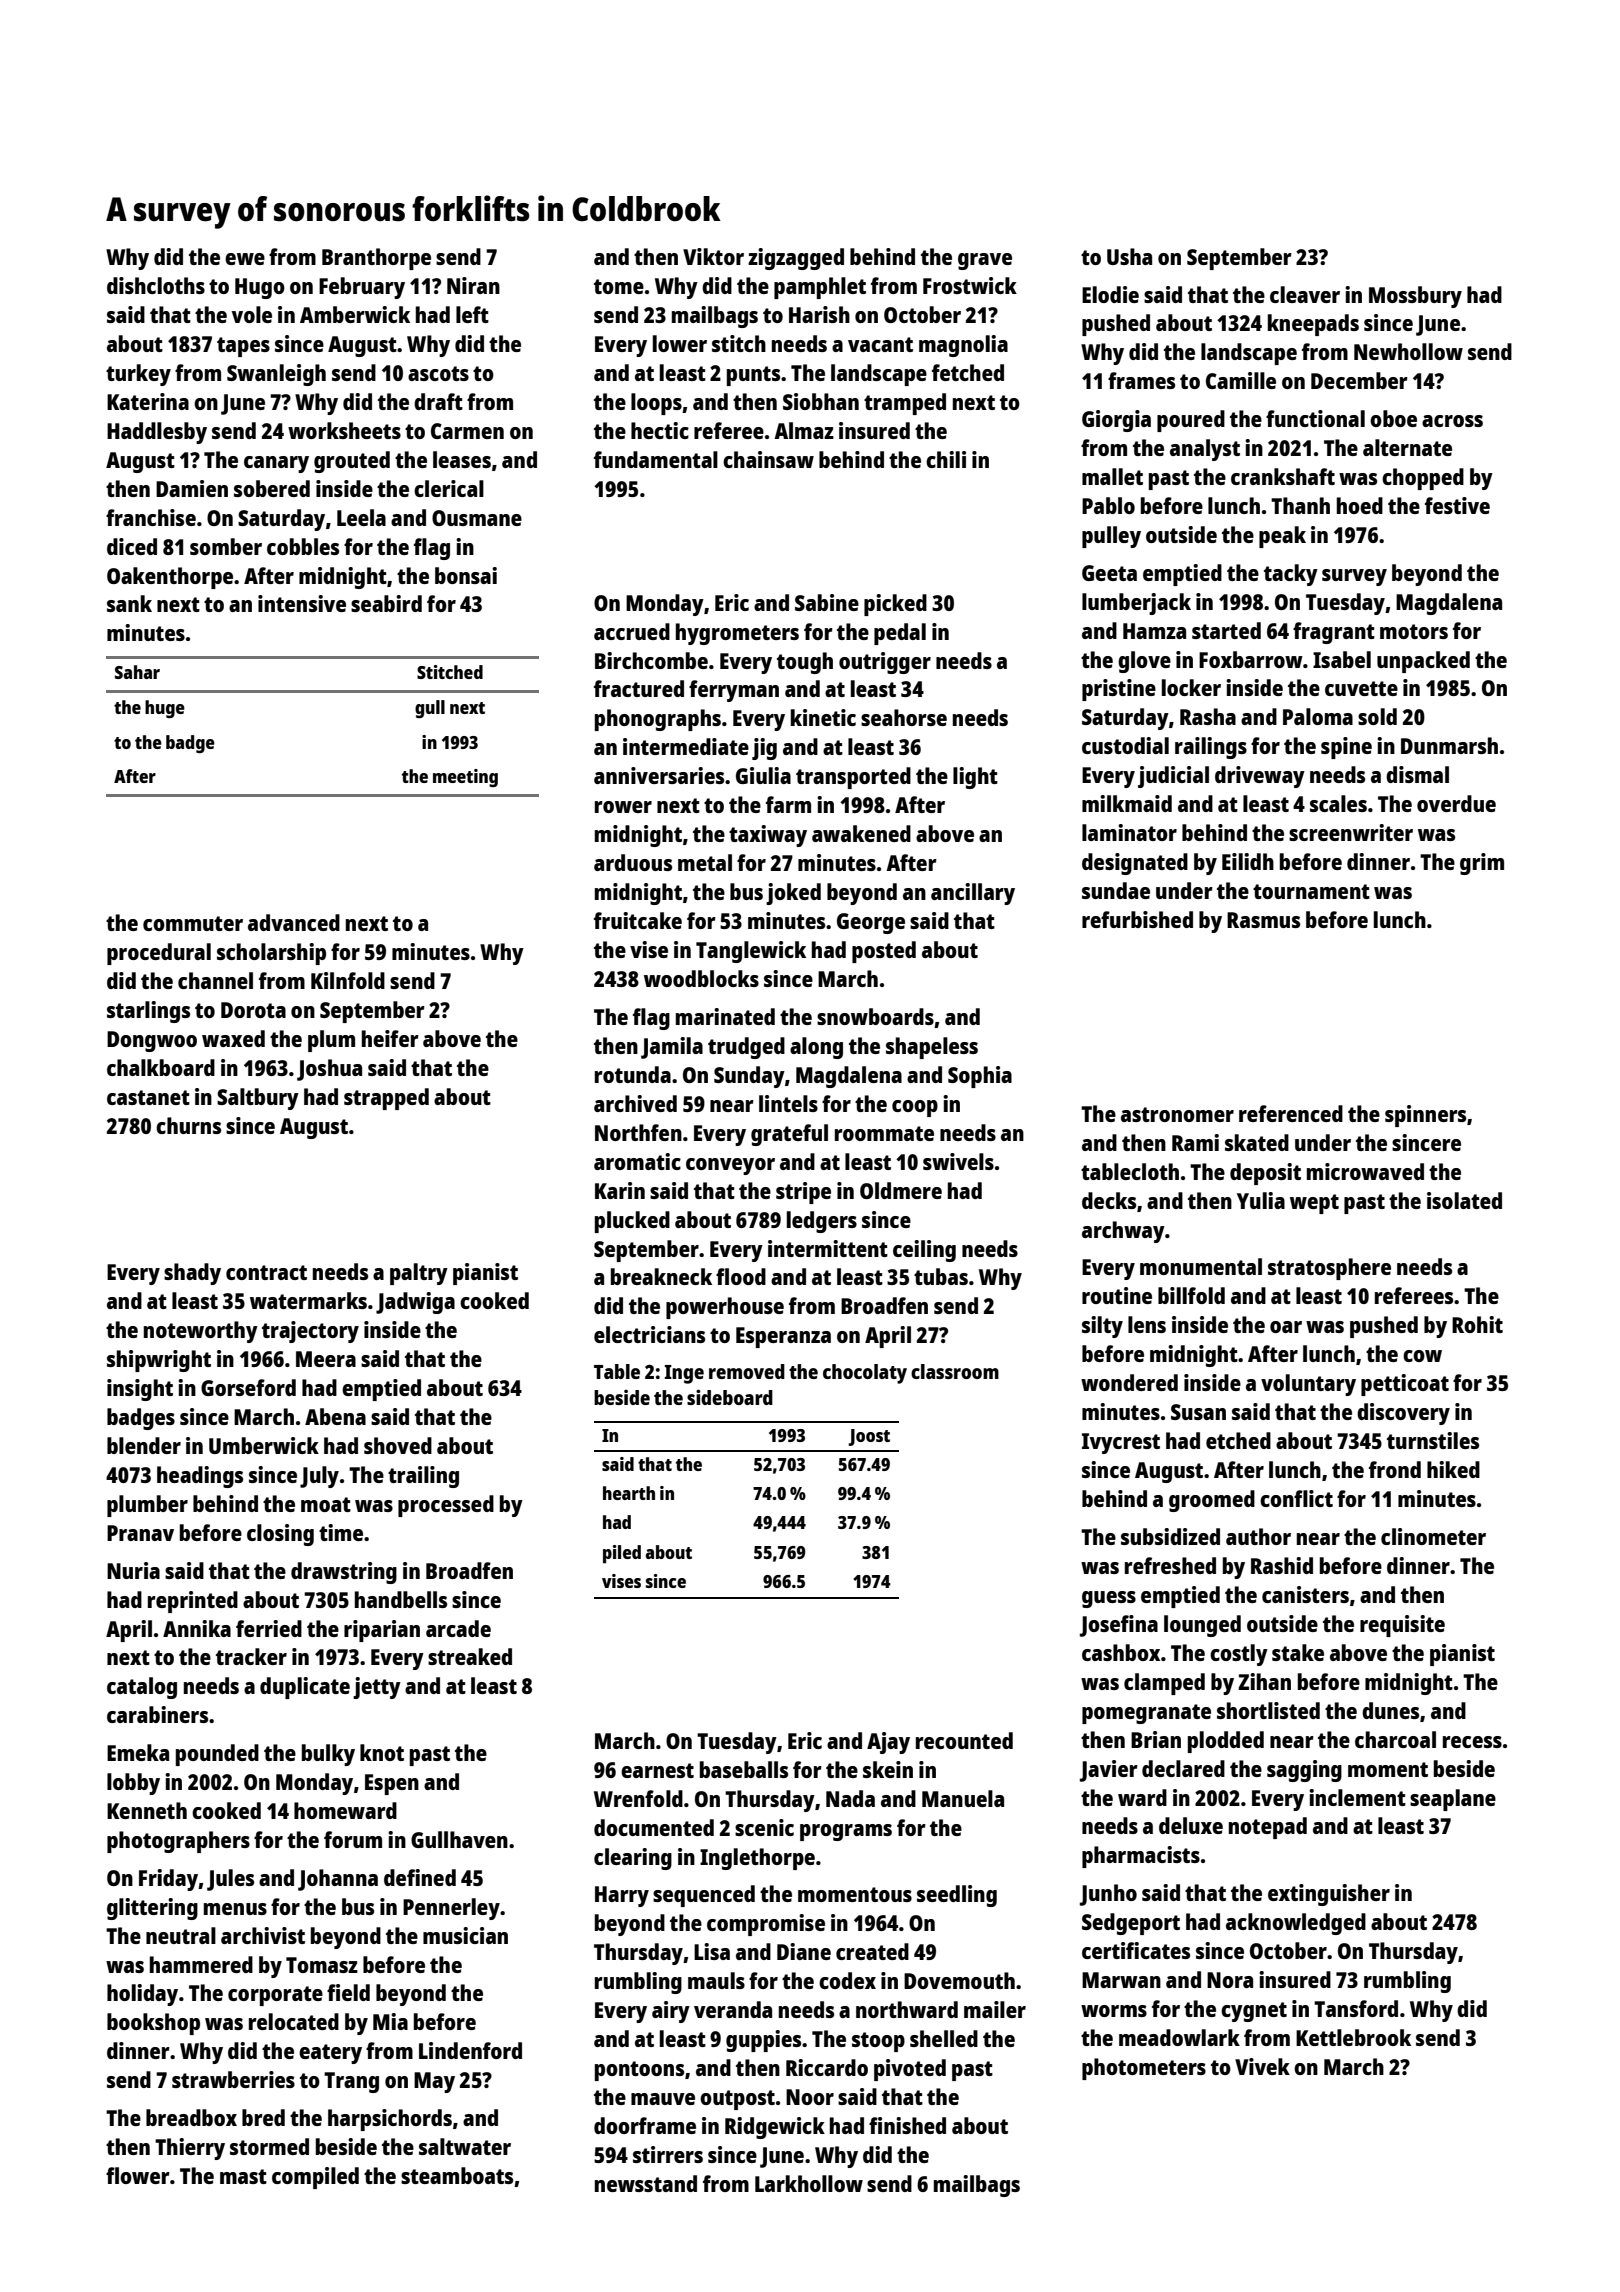 This screenshot has height=2292, width=1620. I want to click on mauve, so click(663, 2099).
